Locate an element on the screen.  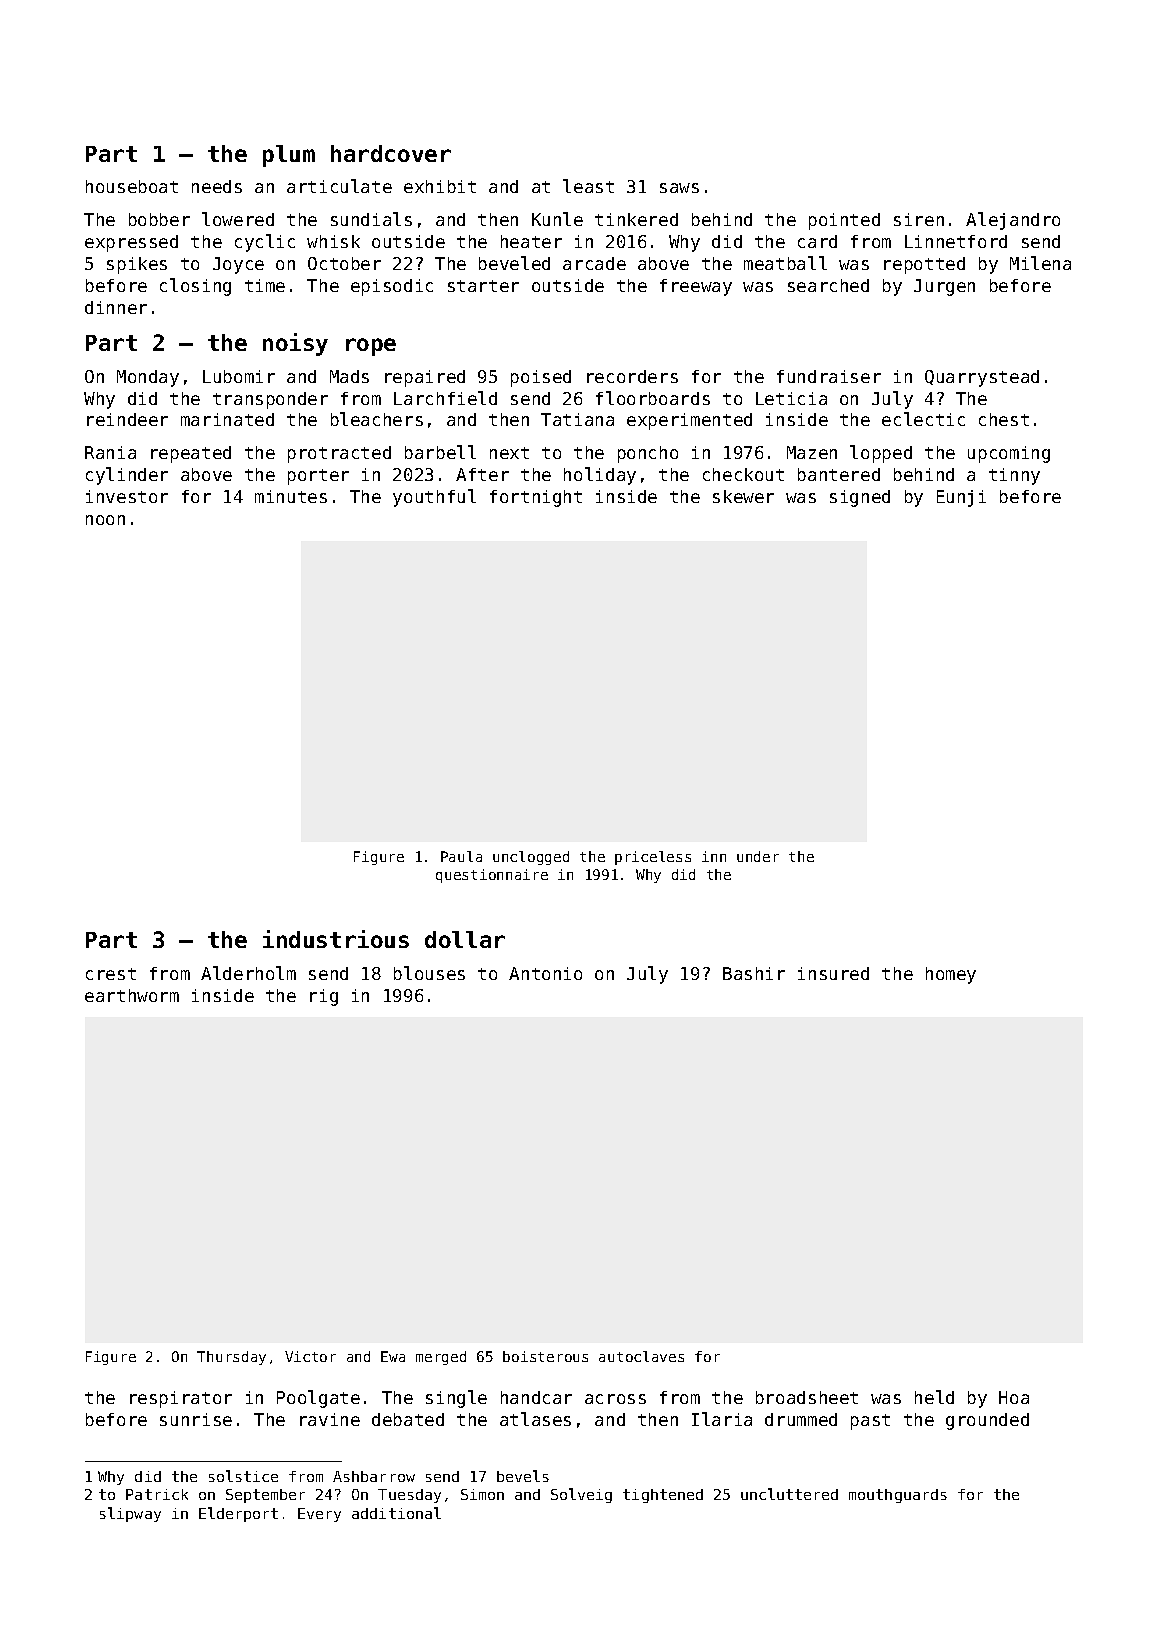
upcoming is located at coordinates (1009, 454).
